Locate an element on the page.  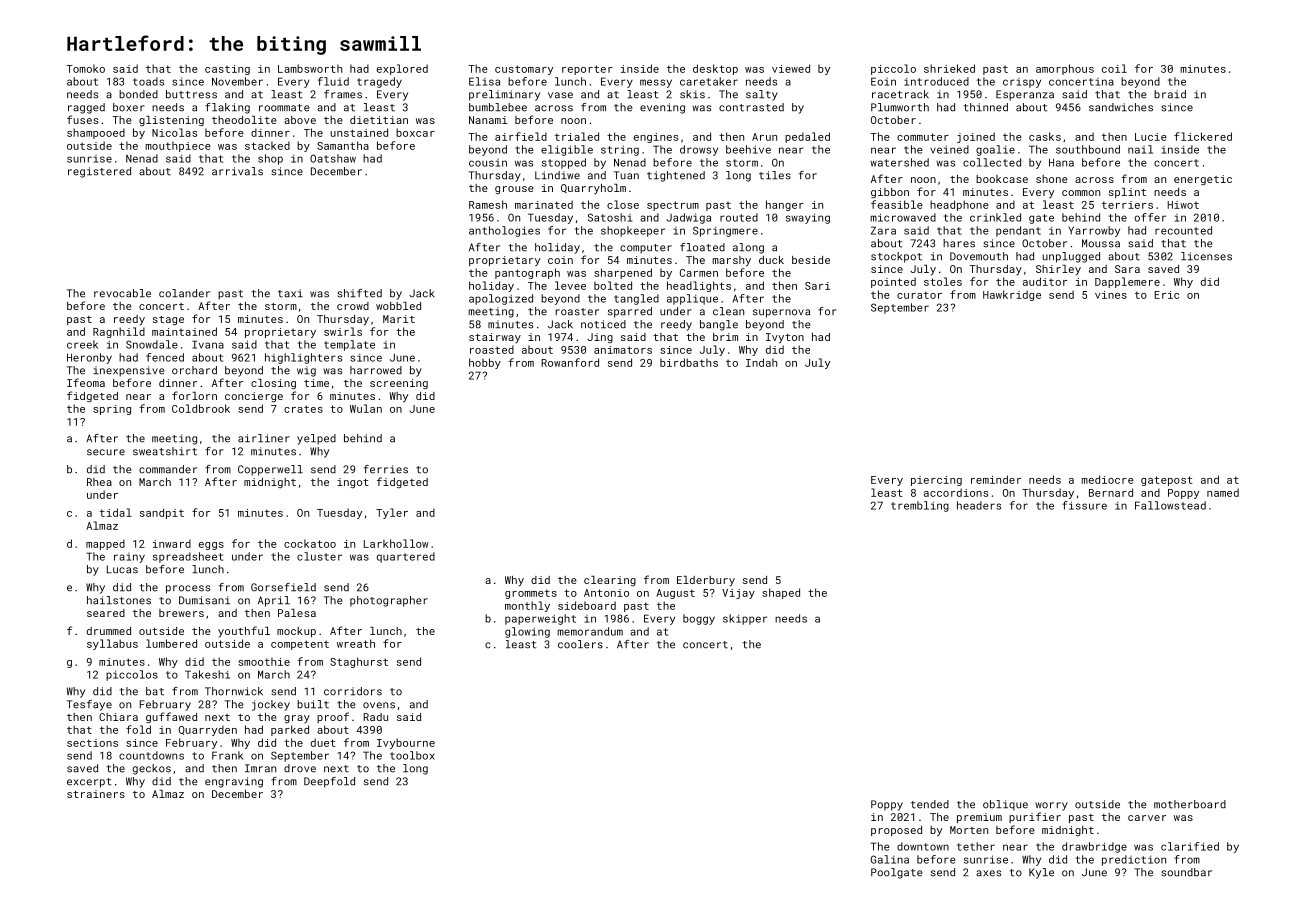
Rhea is located at coordinates (99, 482).
